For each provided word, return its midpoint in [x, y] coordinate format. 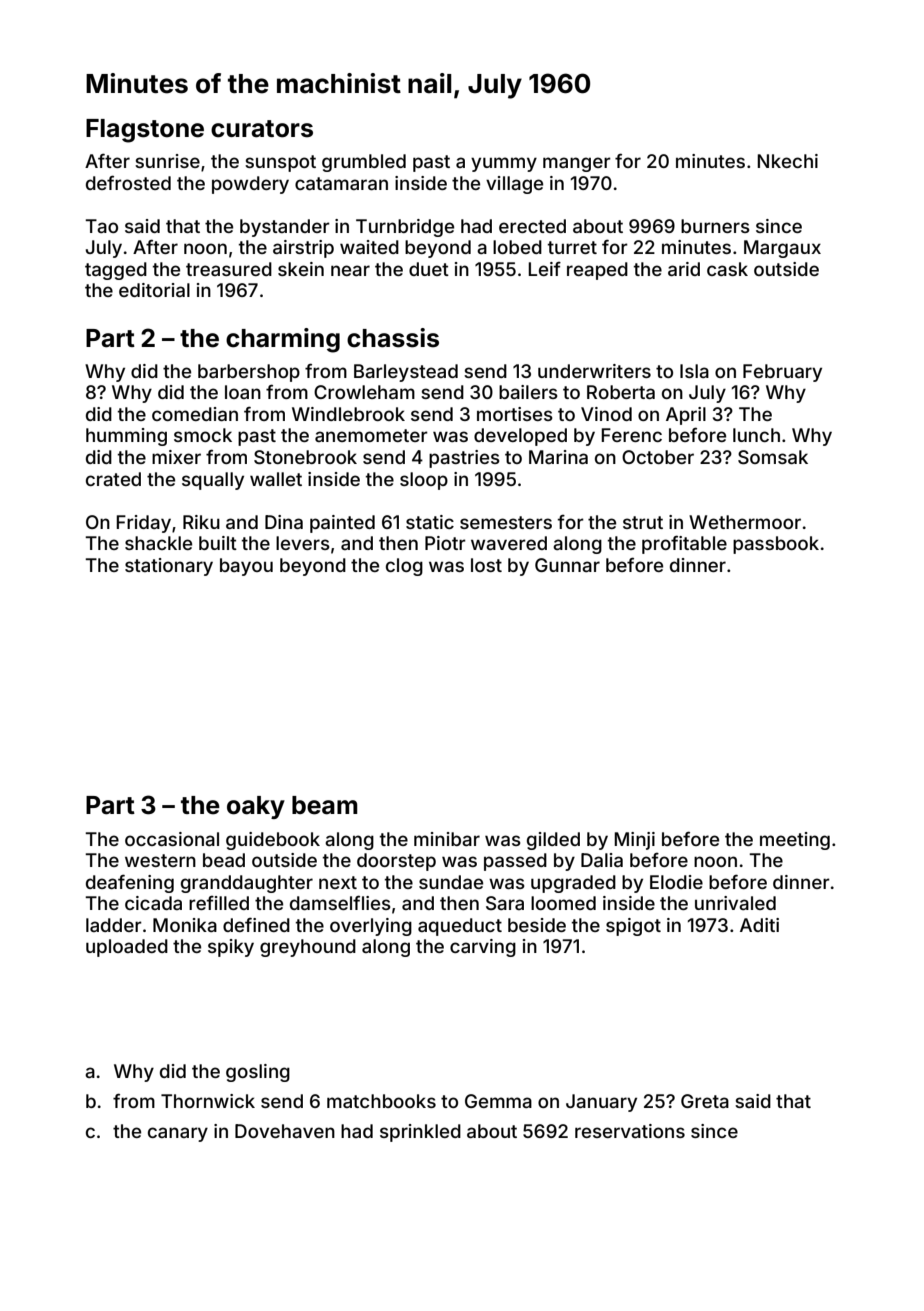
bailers [528, 392]
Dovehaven [285, 1131]
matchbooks [381, 1101]
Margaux [782, 249]
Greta [705, 1101]
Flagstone [145, 131]
